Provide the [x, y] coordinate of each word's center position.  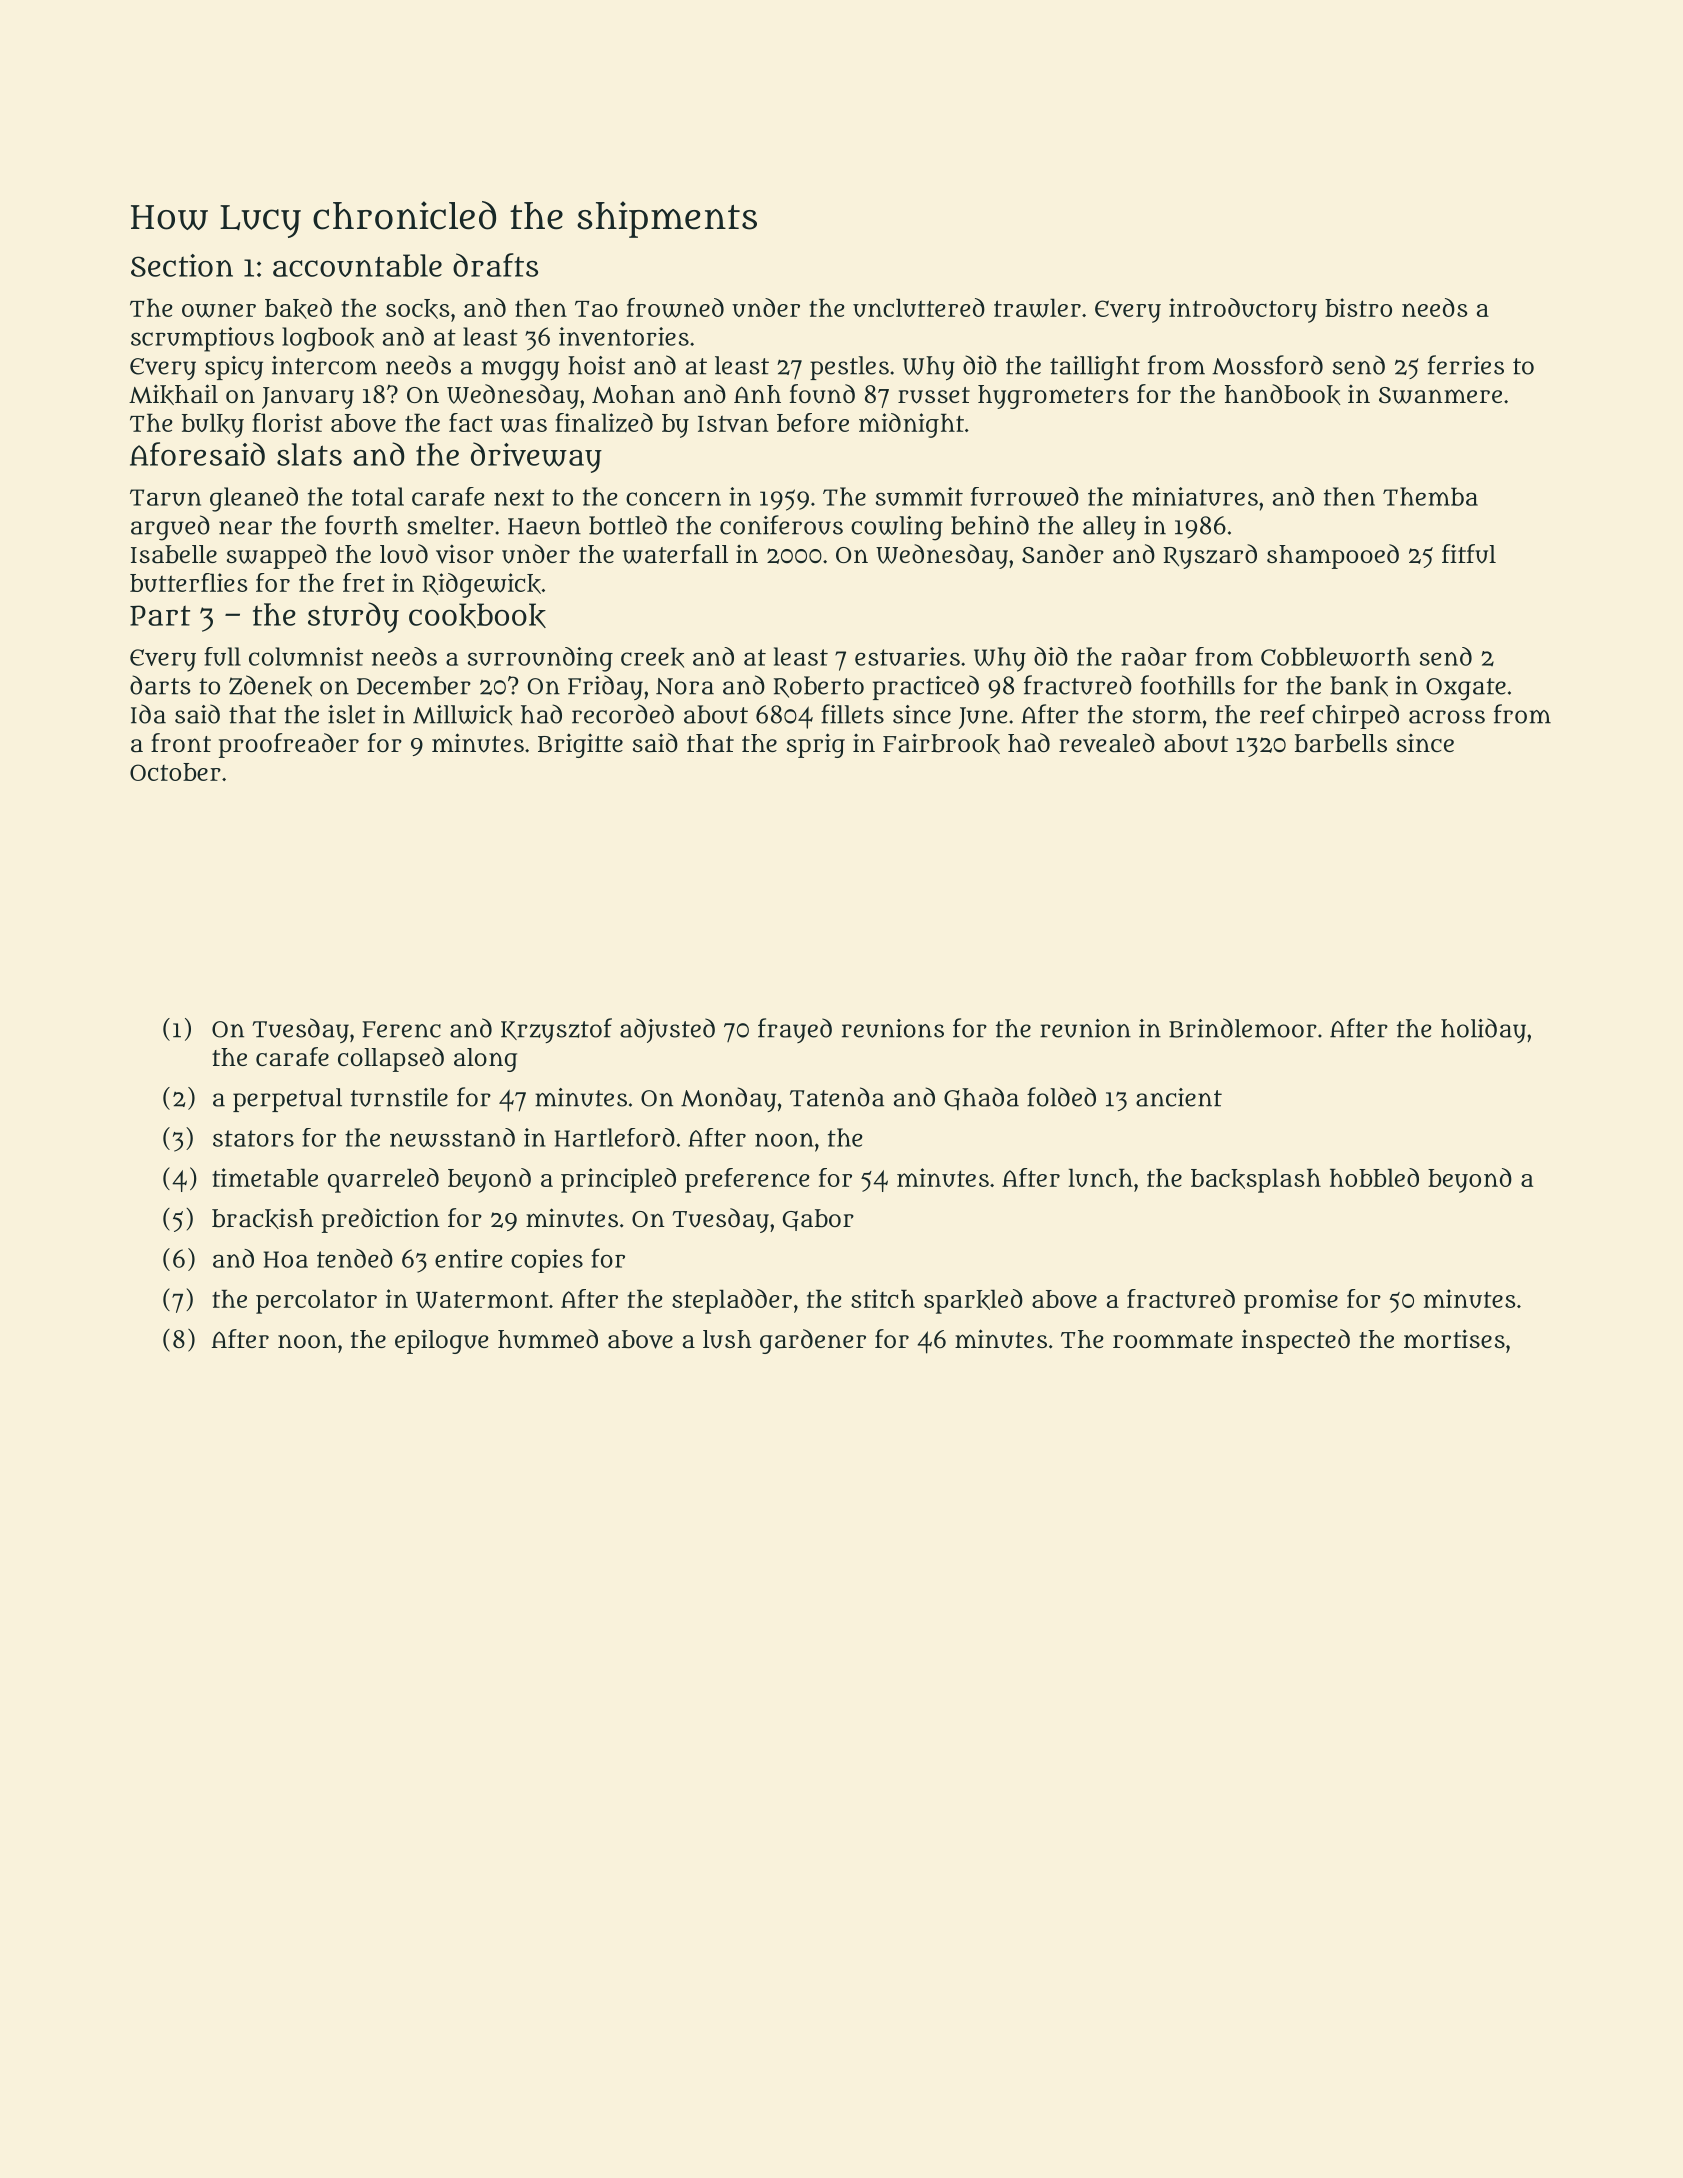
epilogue [442, 1342]
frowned [675, 308]
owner [219, 310]
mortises [1454, 1338]
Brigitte [580, 746]
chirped [1355, 716]
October [175, 772]
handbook [1282, 394]
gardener [813, 1341]
